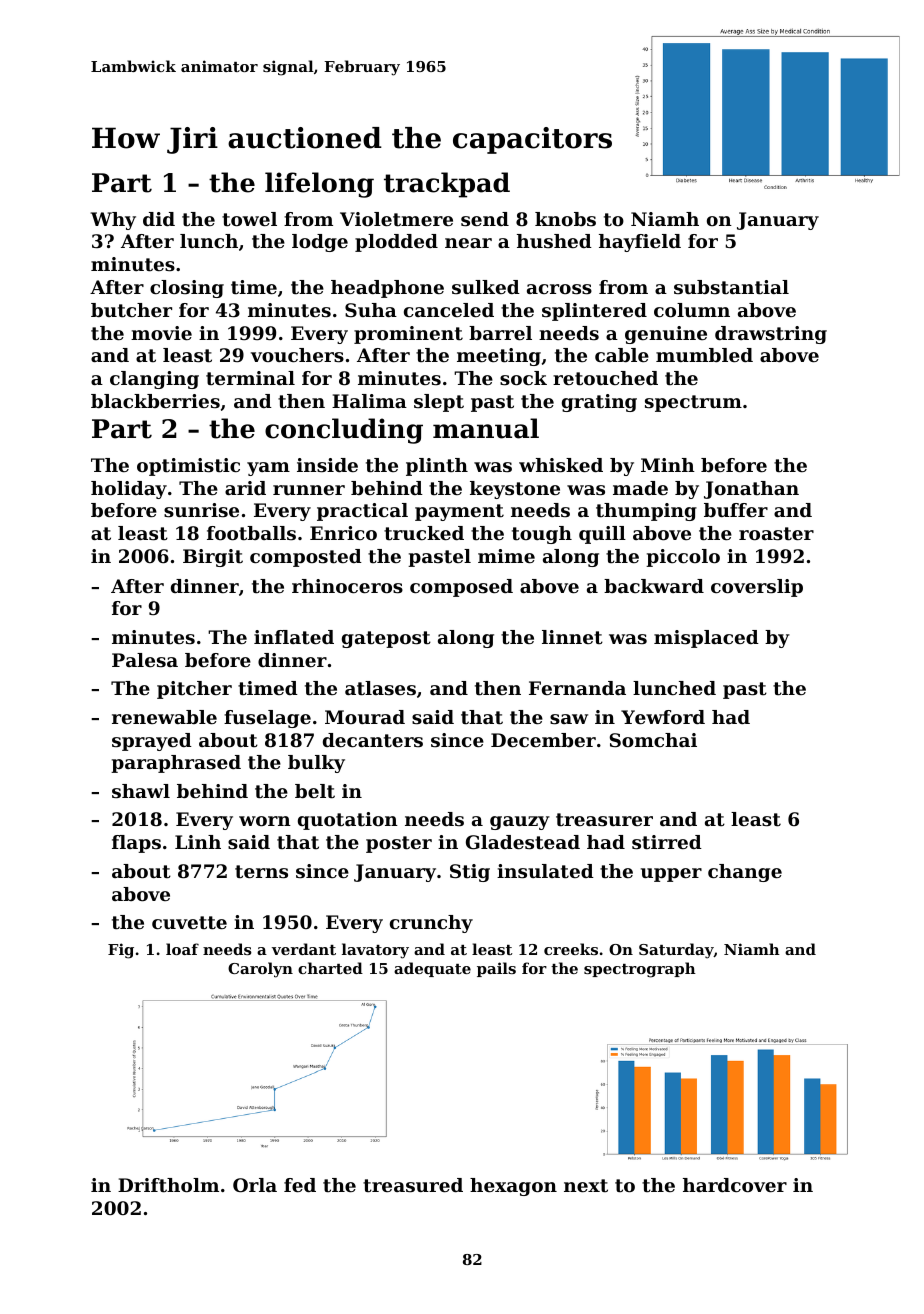 The width and height of the screenshot is (924, 1314). Describe the element at coordinates (155, 401) in the screenshot. I see `blackberries` at that location.
